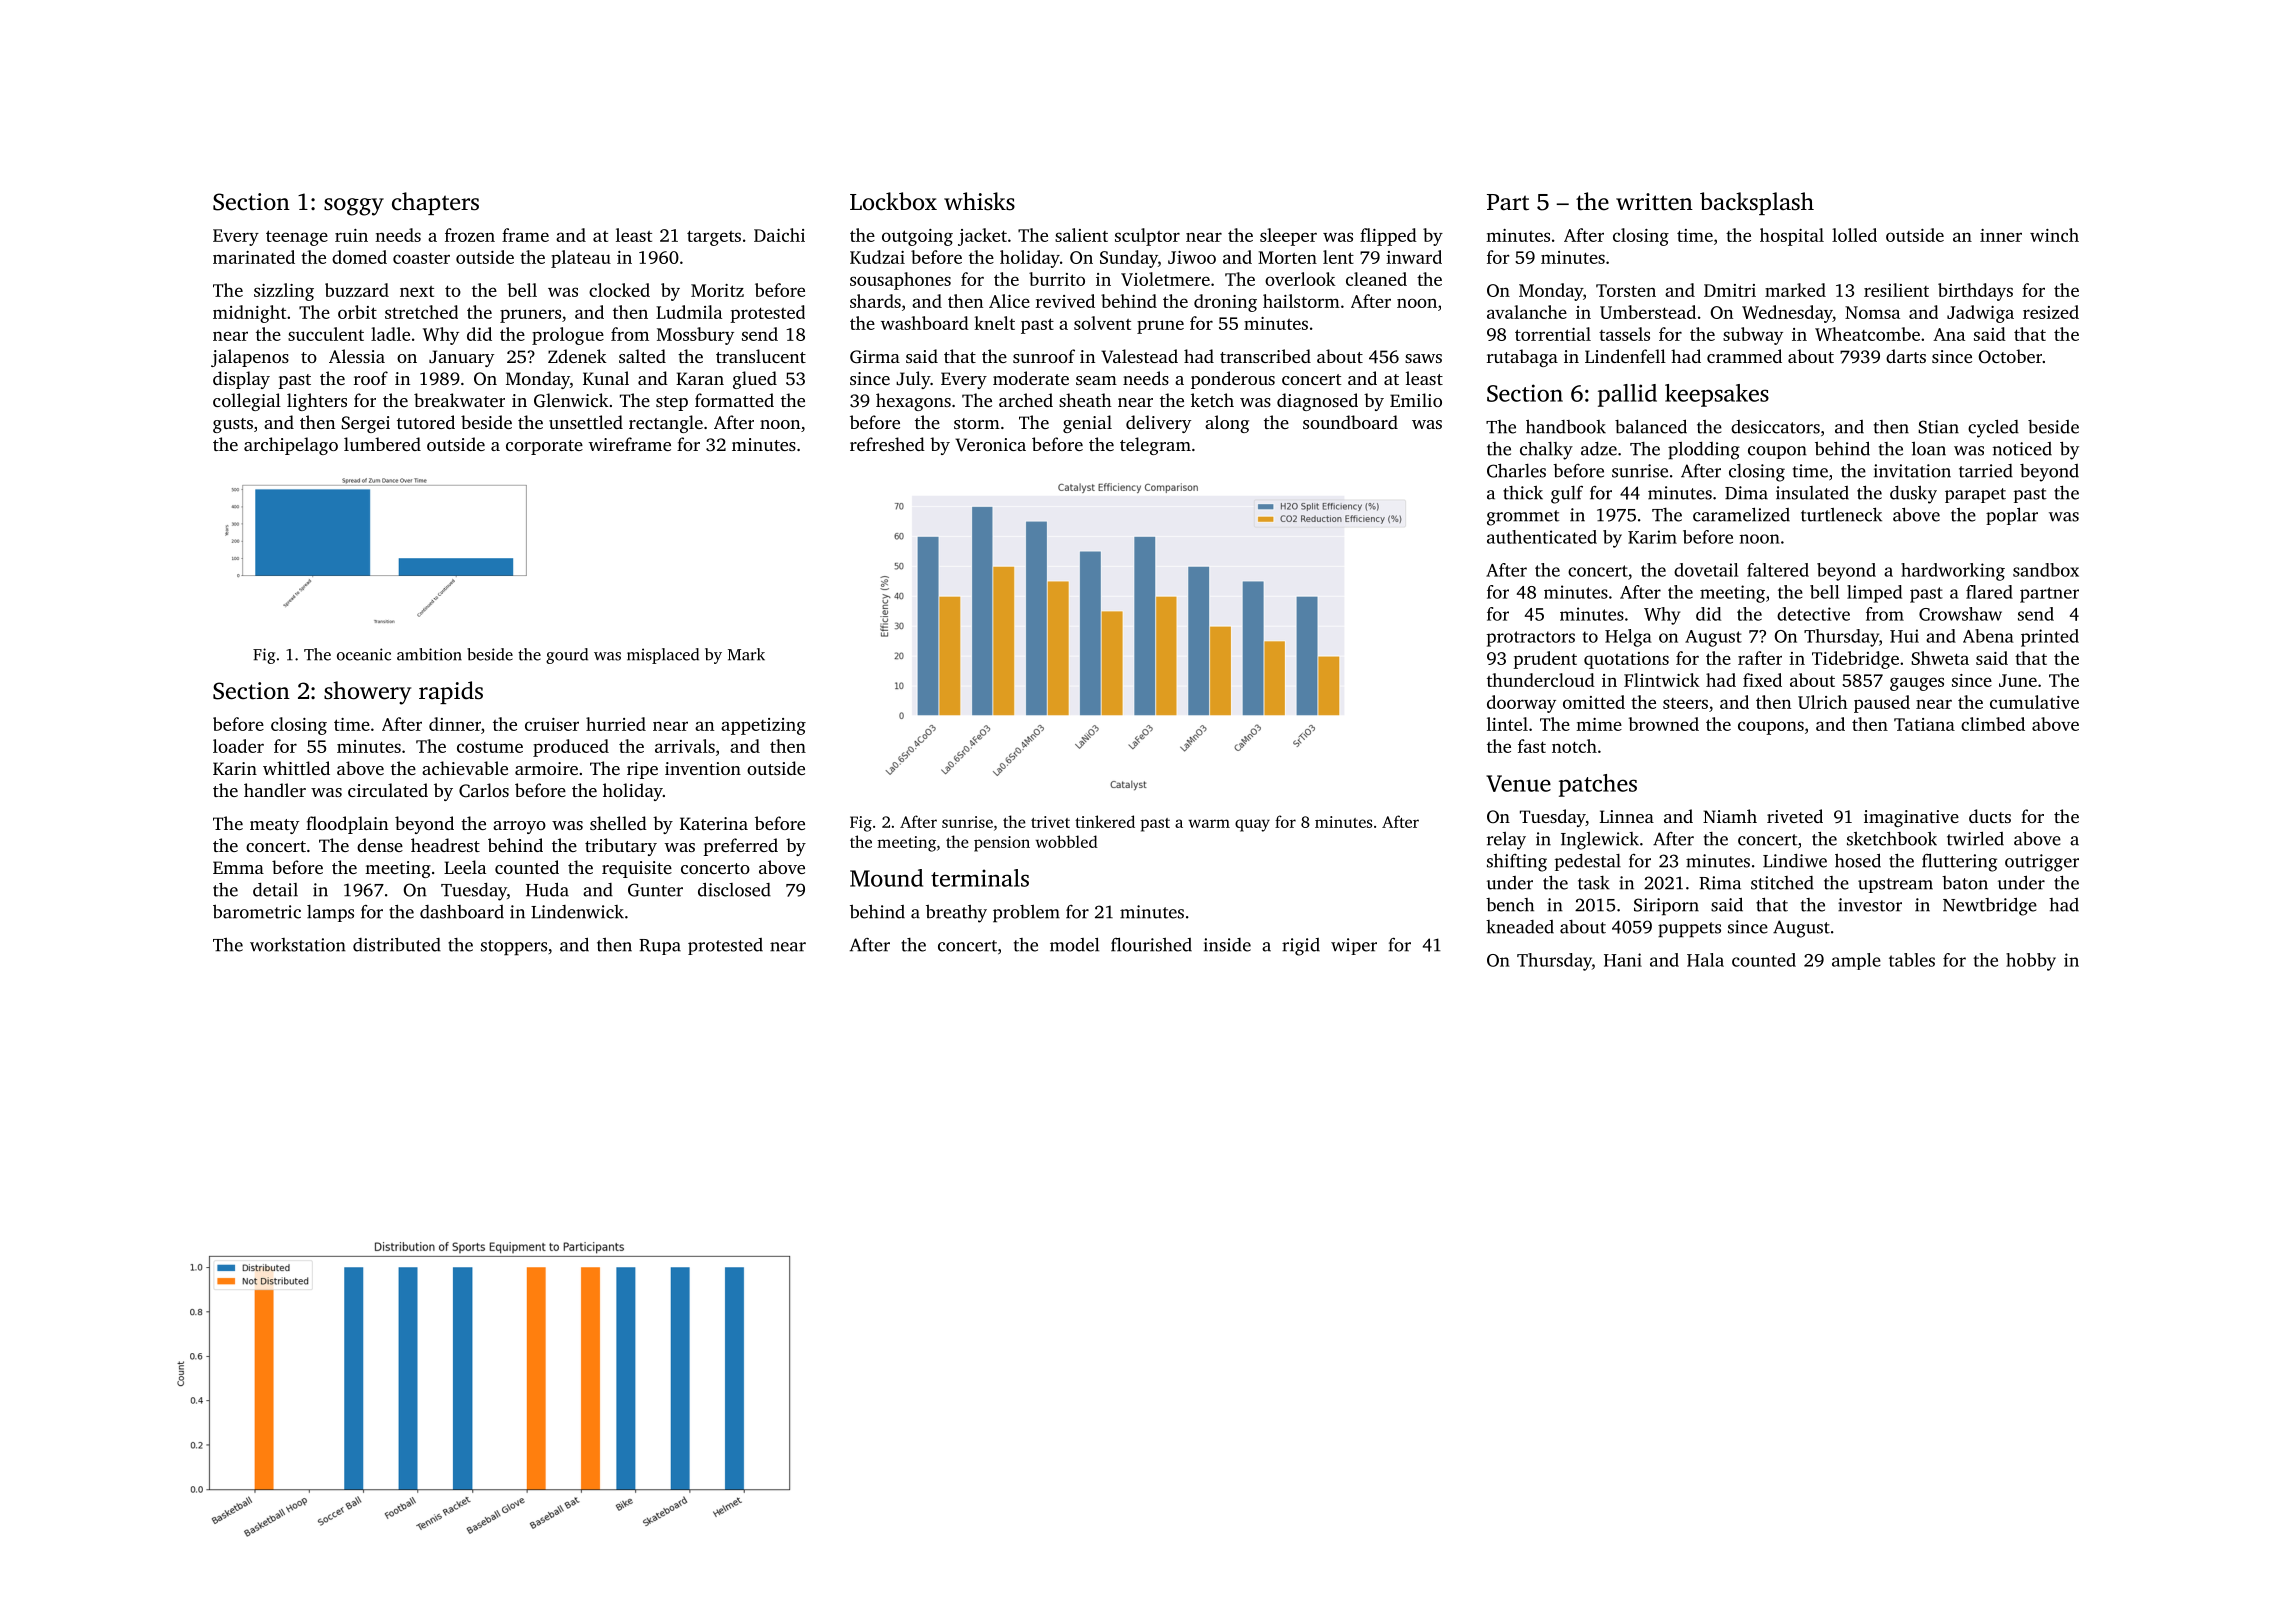 The image size is (2292, 1620). What do you see at coordinates (238, 746) in the screenshot?
I see `loader` at bounding box center [238, 746].
